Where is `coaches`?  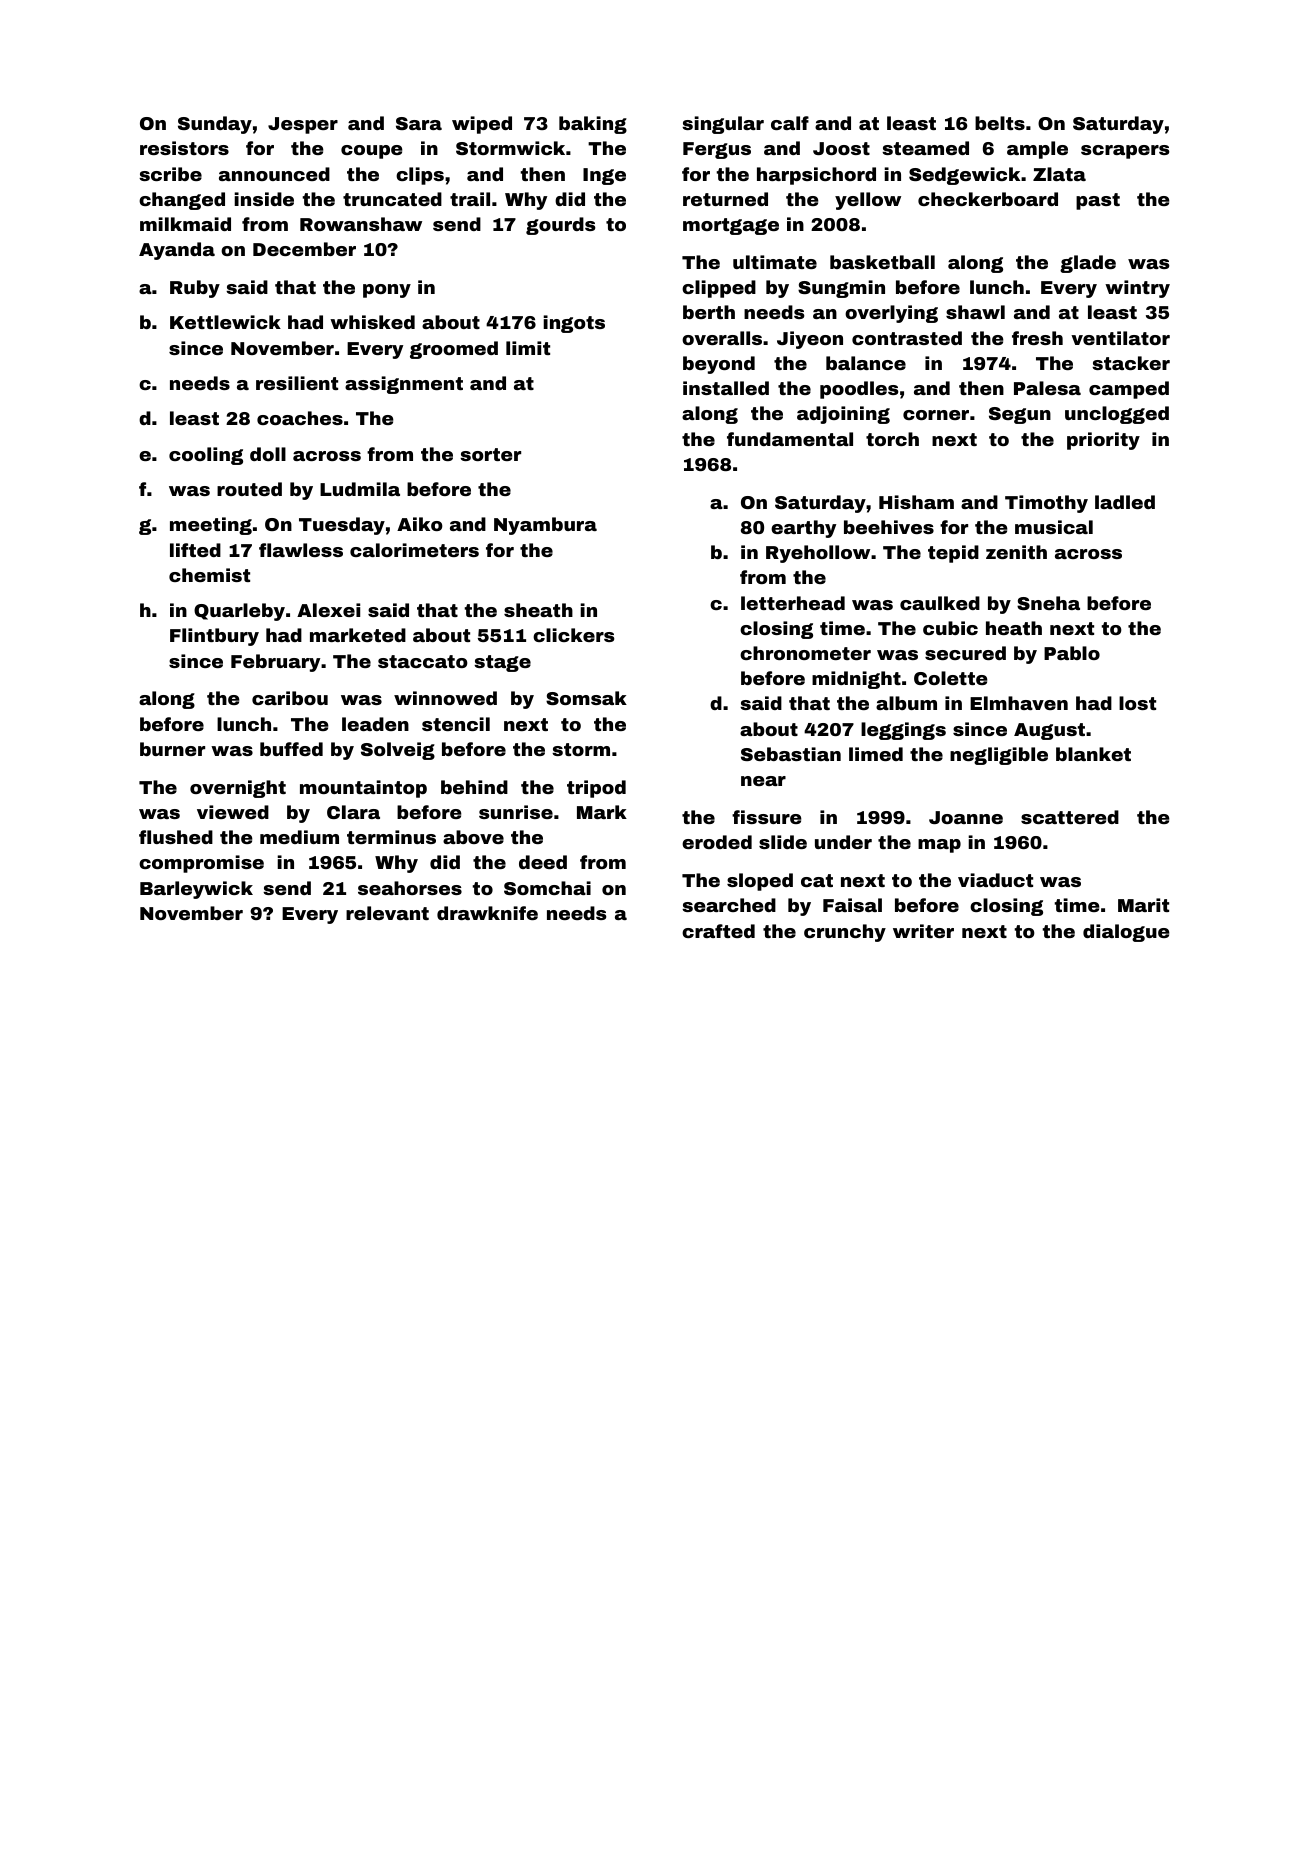 coaches is located at coordinates (300, 418).
